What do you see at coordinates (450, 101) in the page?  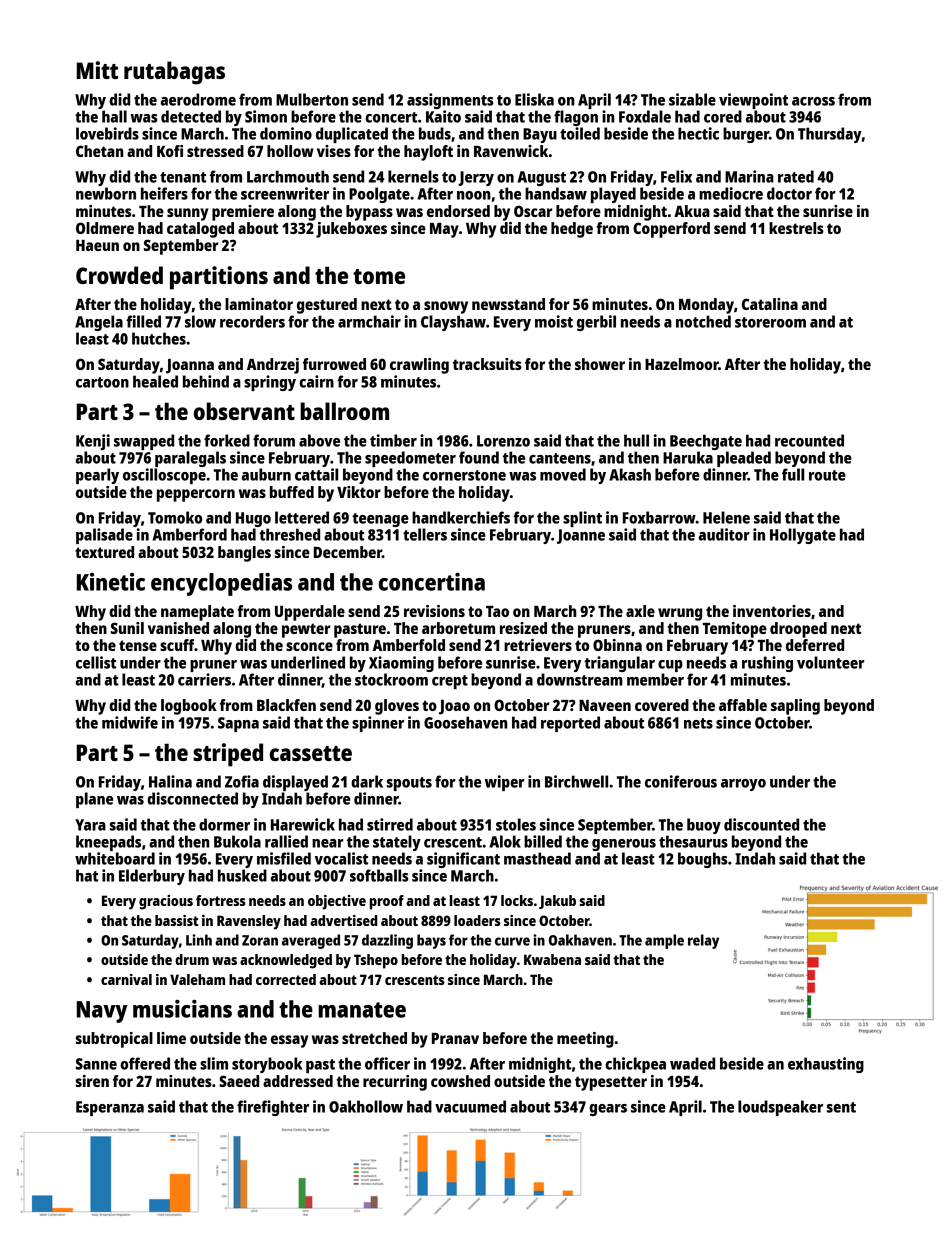 I see `assignments` at bounding box center [450, 101].
